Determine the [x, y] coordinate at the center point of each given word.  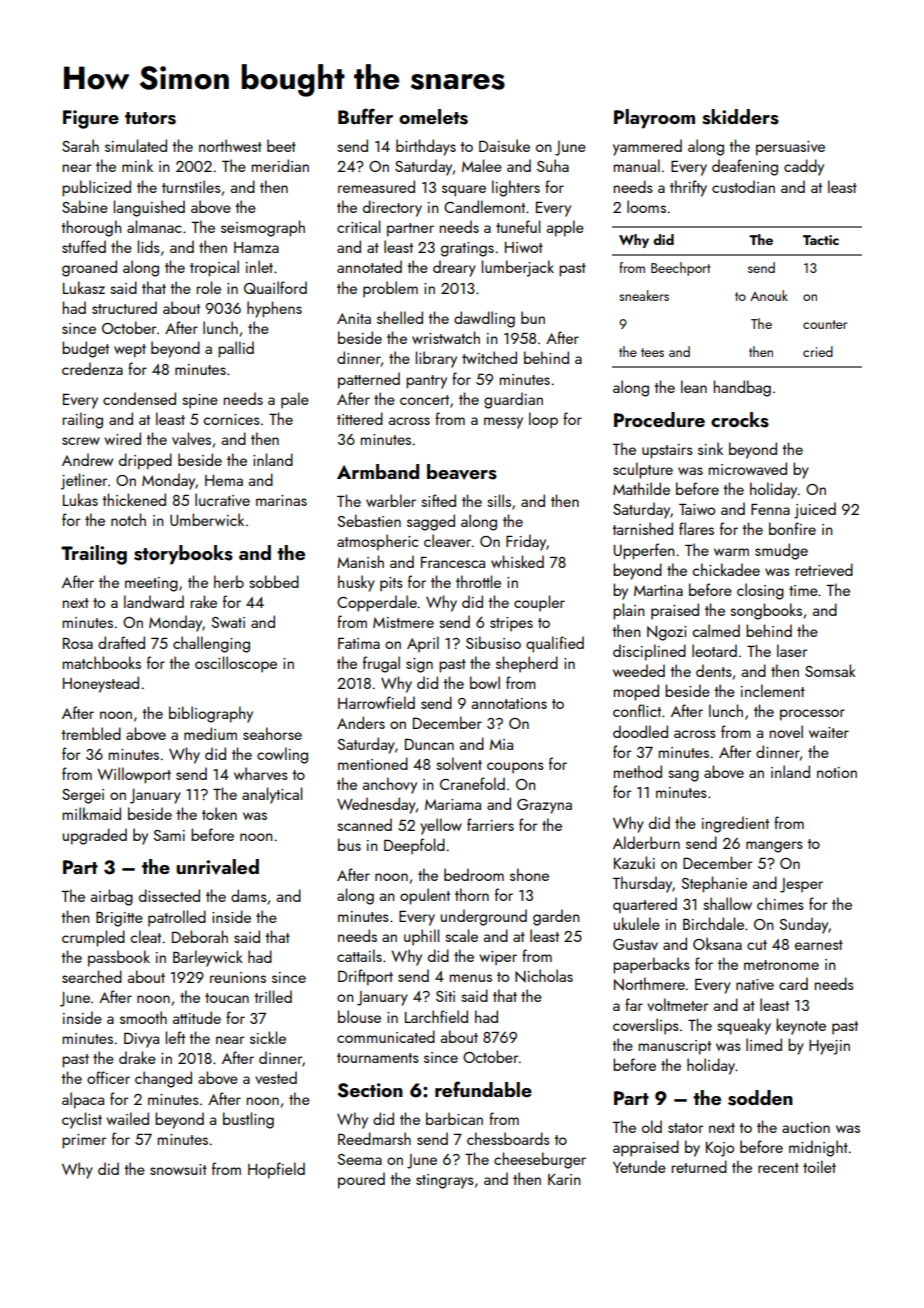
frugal [381, 664]
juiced [815, 510]
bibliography [211, 714]
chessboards [508, 1138]
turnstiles [191, 186]
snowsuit [178, 1169]
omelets [433, 117]
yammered [647, 147]
